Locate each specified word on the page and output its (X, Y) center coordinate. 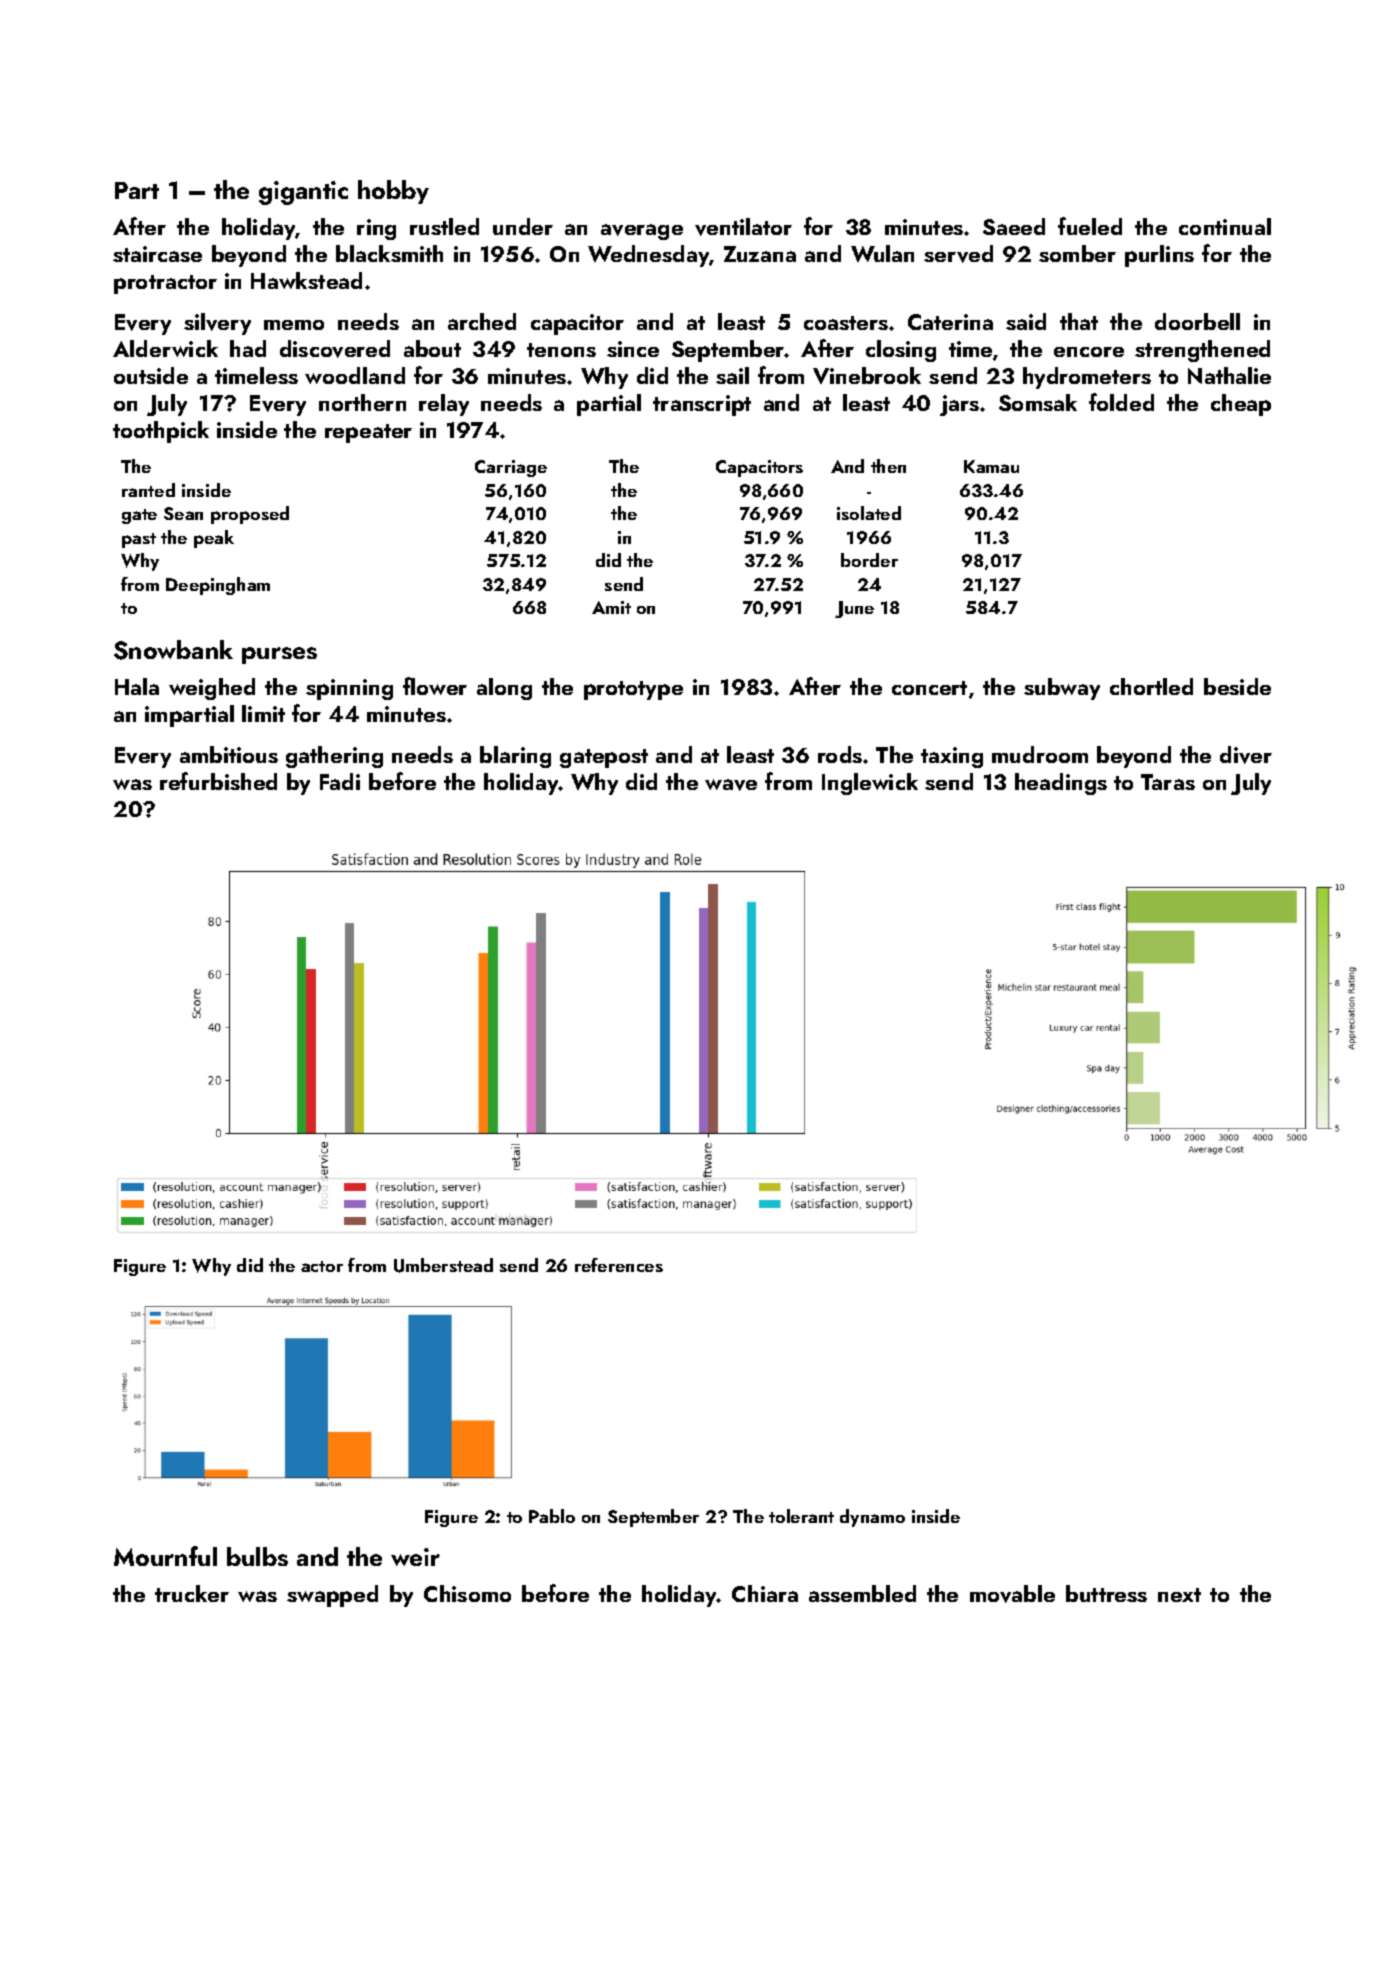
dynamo (872, 1518)
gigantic (303, 193)
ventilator (743, 227)
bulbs (257, 1556)
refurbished (218, 781)
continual (1225, 226)
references (619, 1265)
